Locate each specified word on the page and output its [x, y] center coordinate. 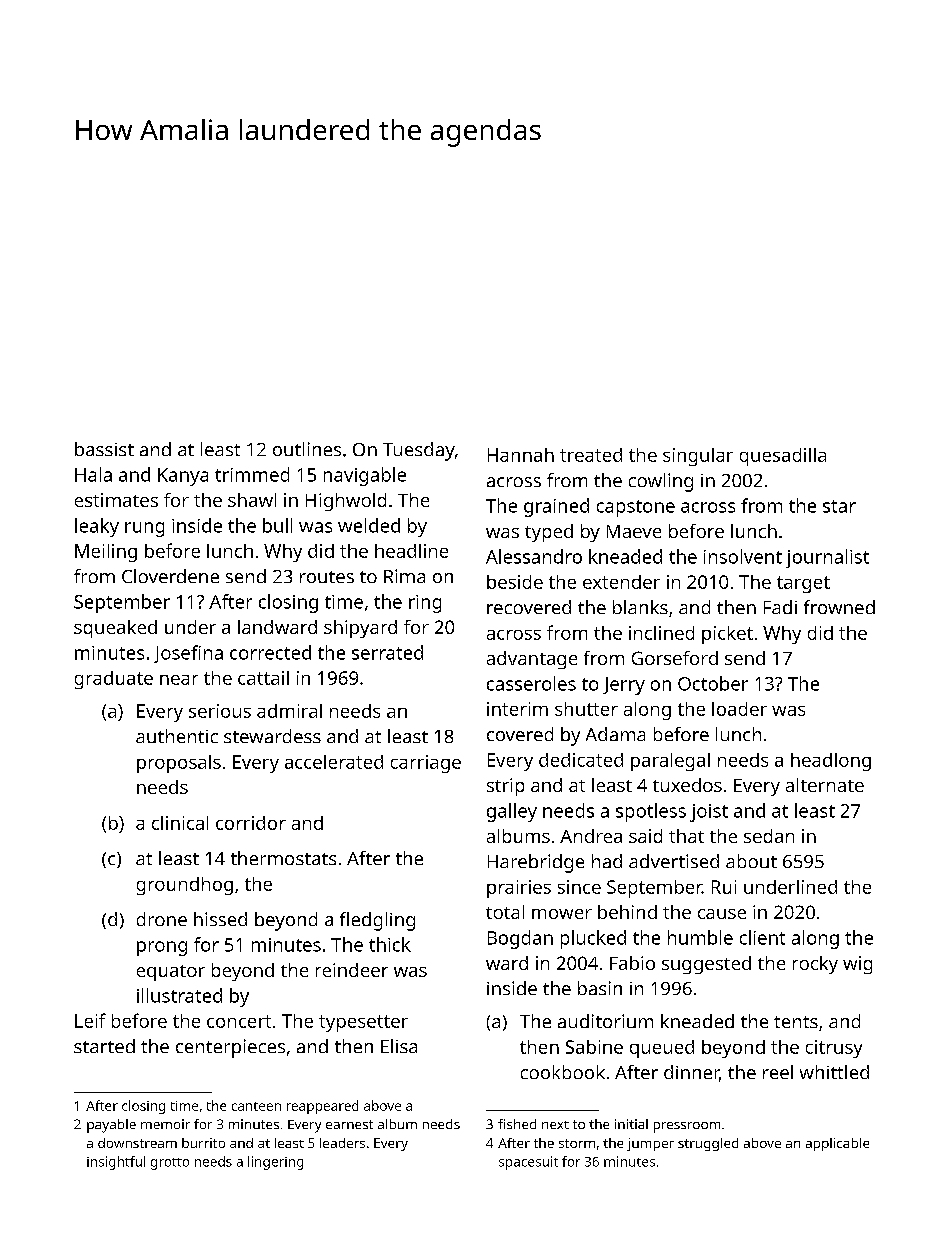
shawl [252, 500]
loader [739, 709]
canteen [256, 1106]
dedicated [581, 760]
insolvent [743, 556]
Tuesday [419, 451]
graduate [114, 680]
